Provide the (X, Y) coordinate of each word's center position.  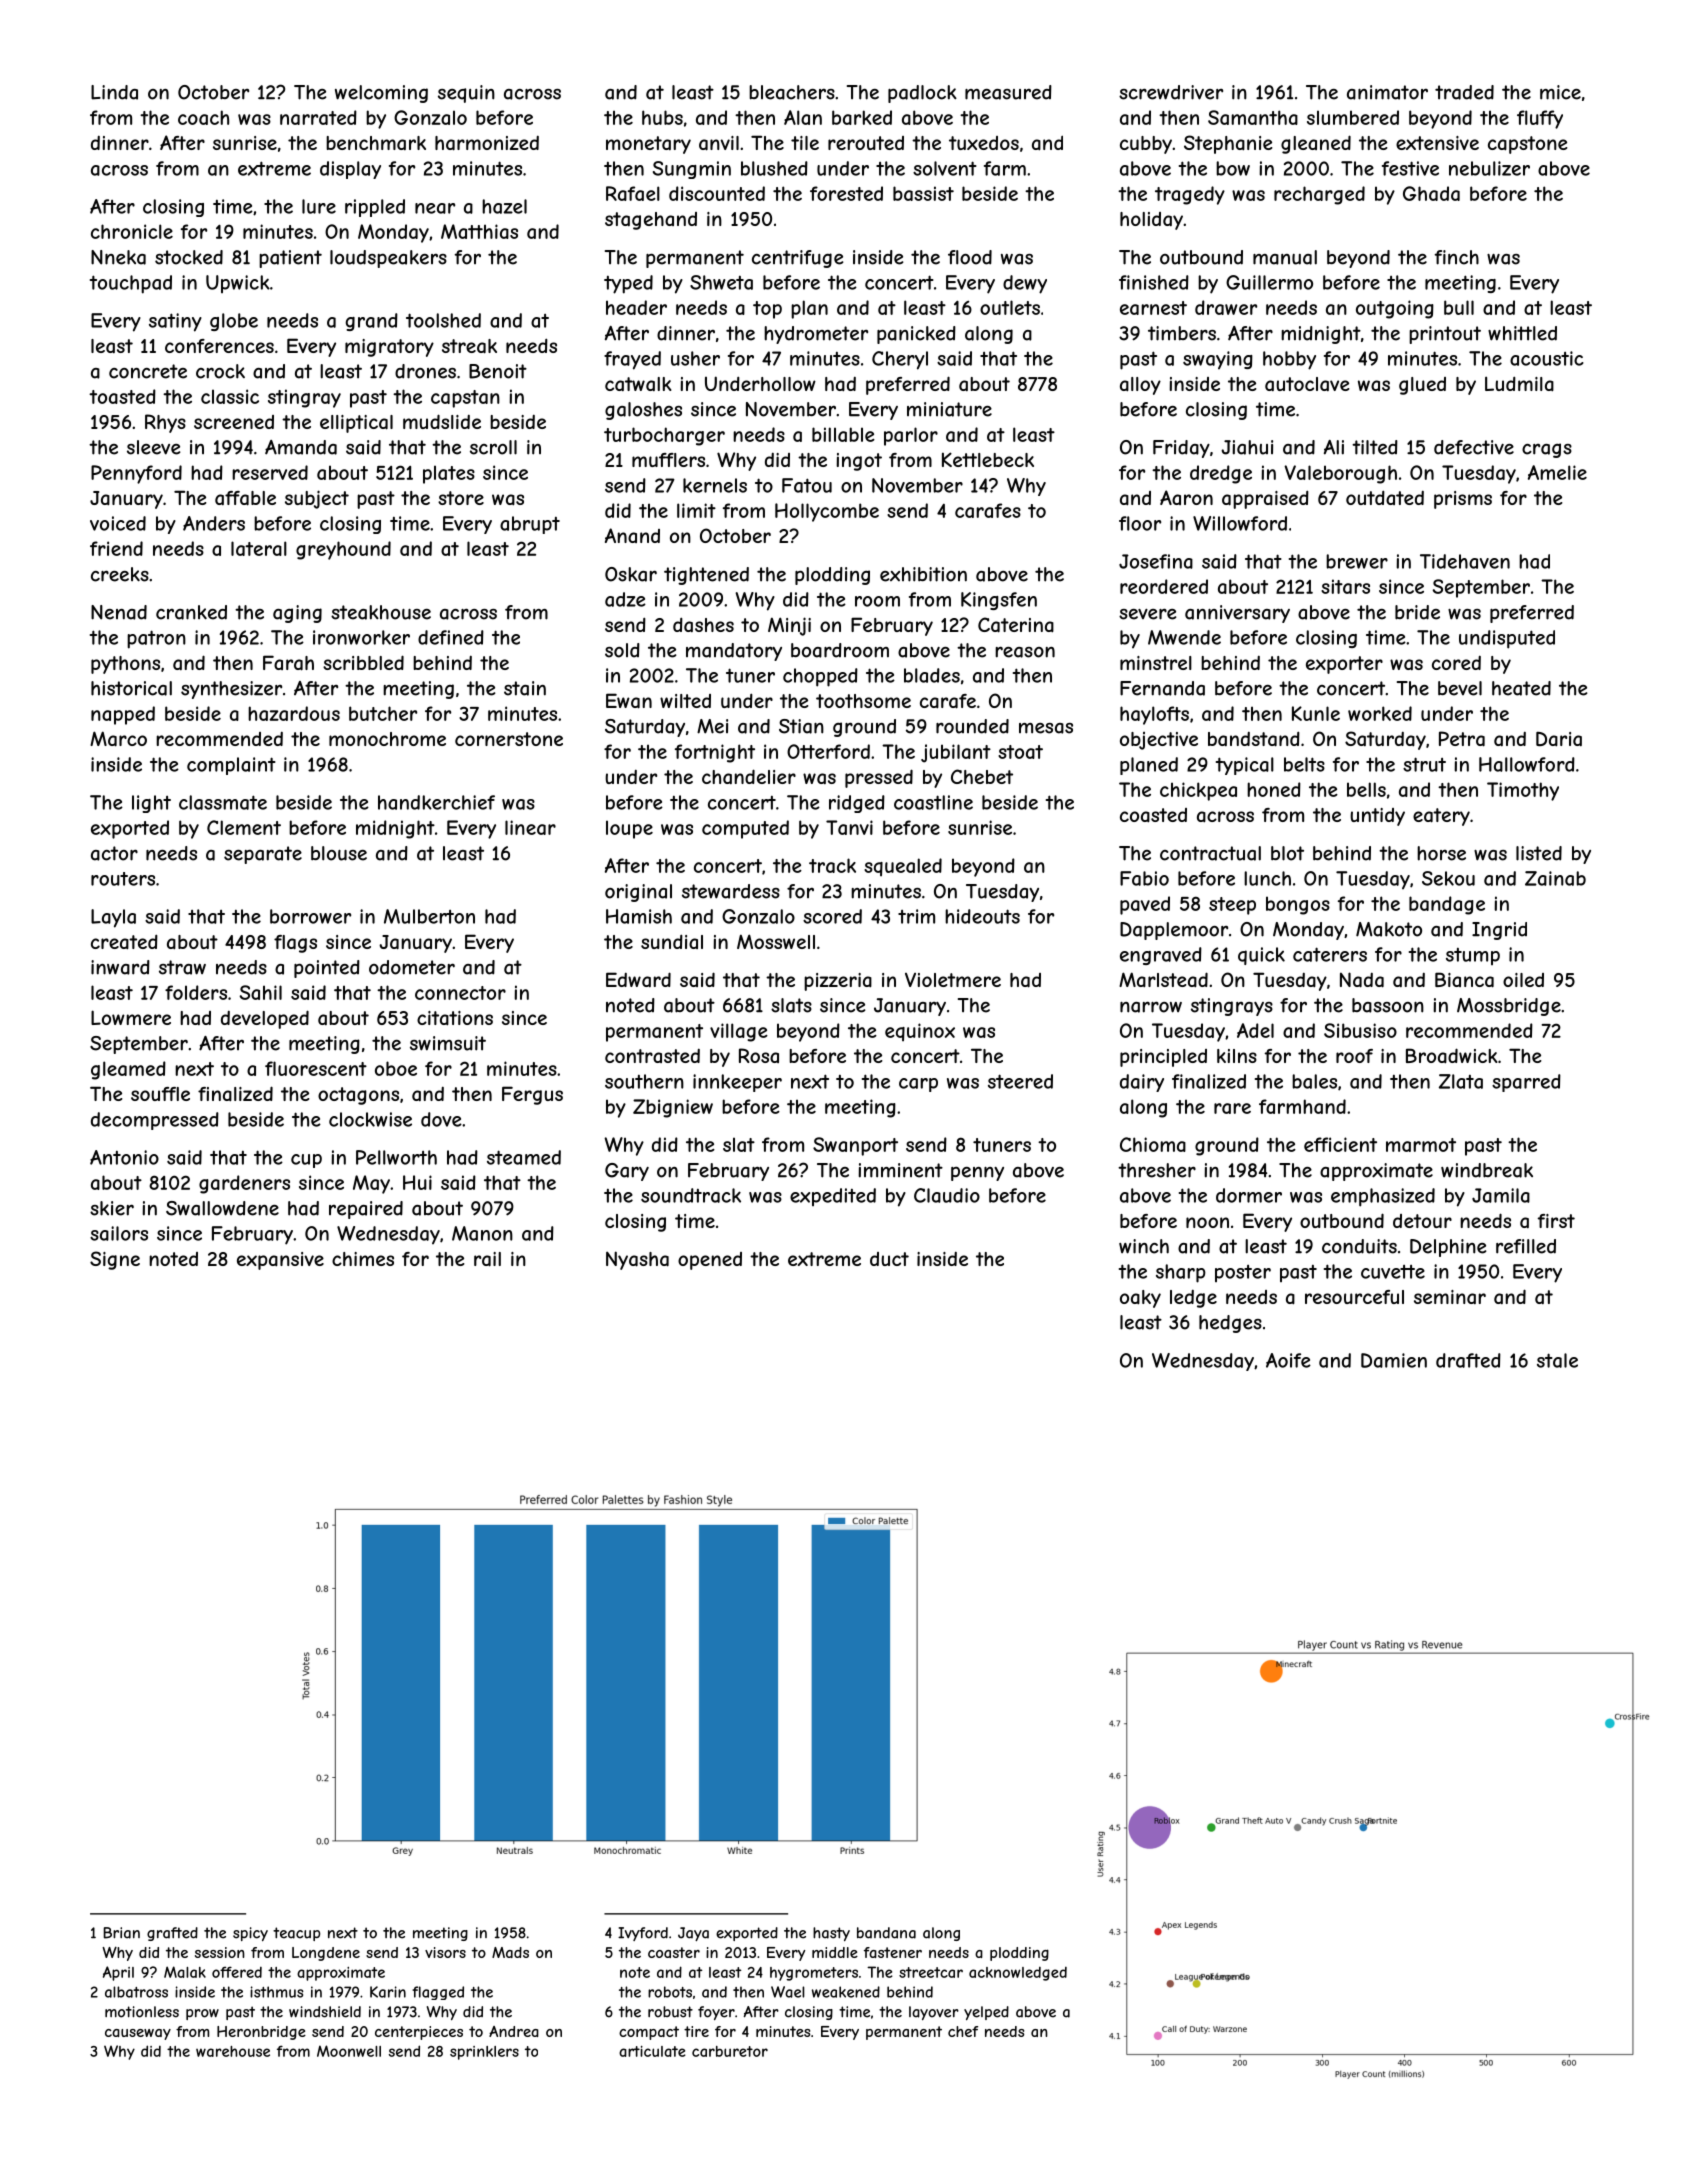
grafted (172, 1934)
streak (469, 346)
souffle (160, 1094)
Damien (1394, 1360)
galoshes (643, 411)
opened (710, 1261)
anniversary (1237, 614)
